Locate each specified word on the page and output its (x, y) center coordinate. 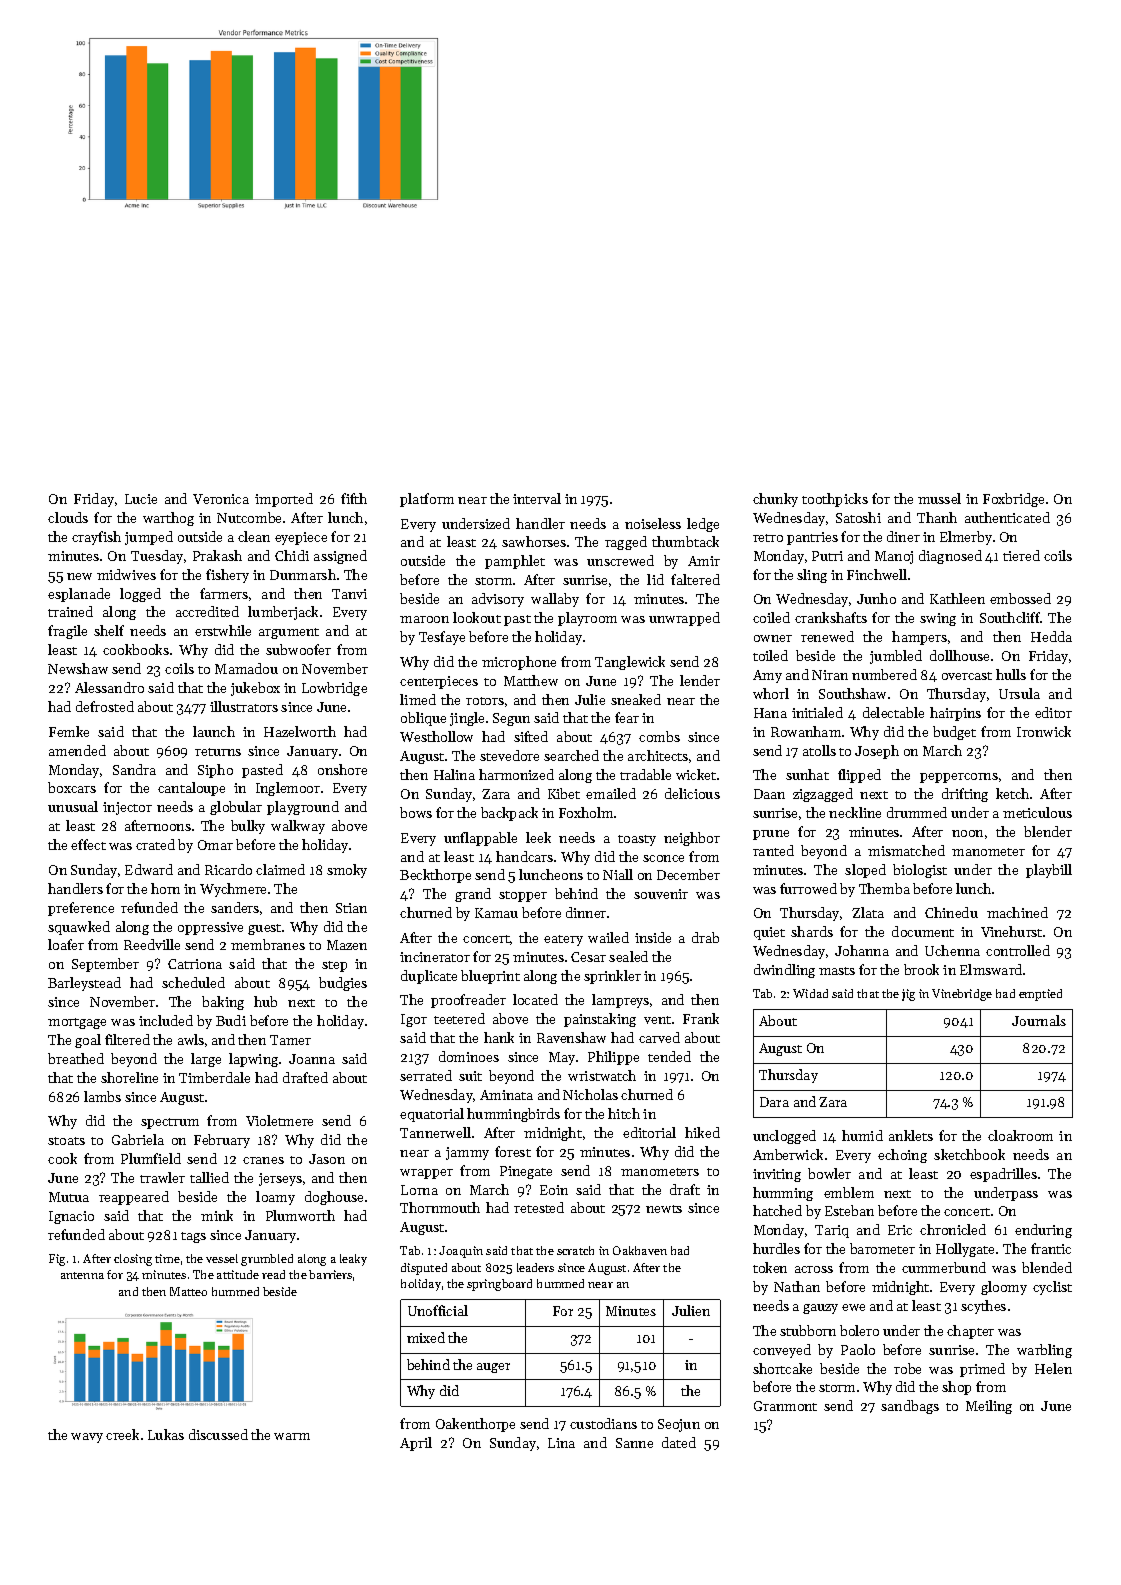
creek (122, 1434)
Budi (231, 1020)
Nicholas (590, 1094)
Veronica (221, 499)
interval (537, 498)
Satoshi (858, 517)
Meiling (989, 1407)
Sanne (634, 1443)
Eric (900, 1230)
